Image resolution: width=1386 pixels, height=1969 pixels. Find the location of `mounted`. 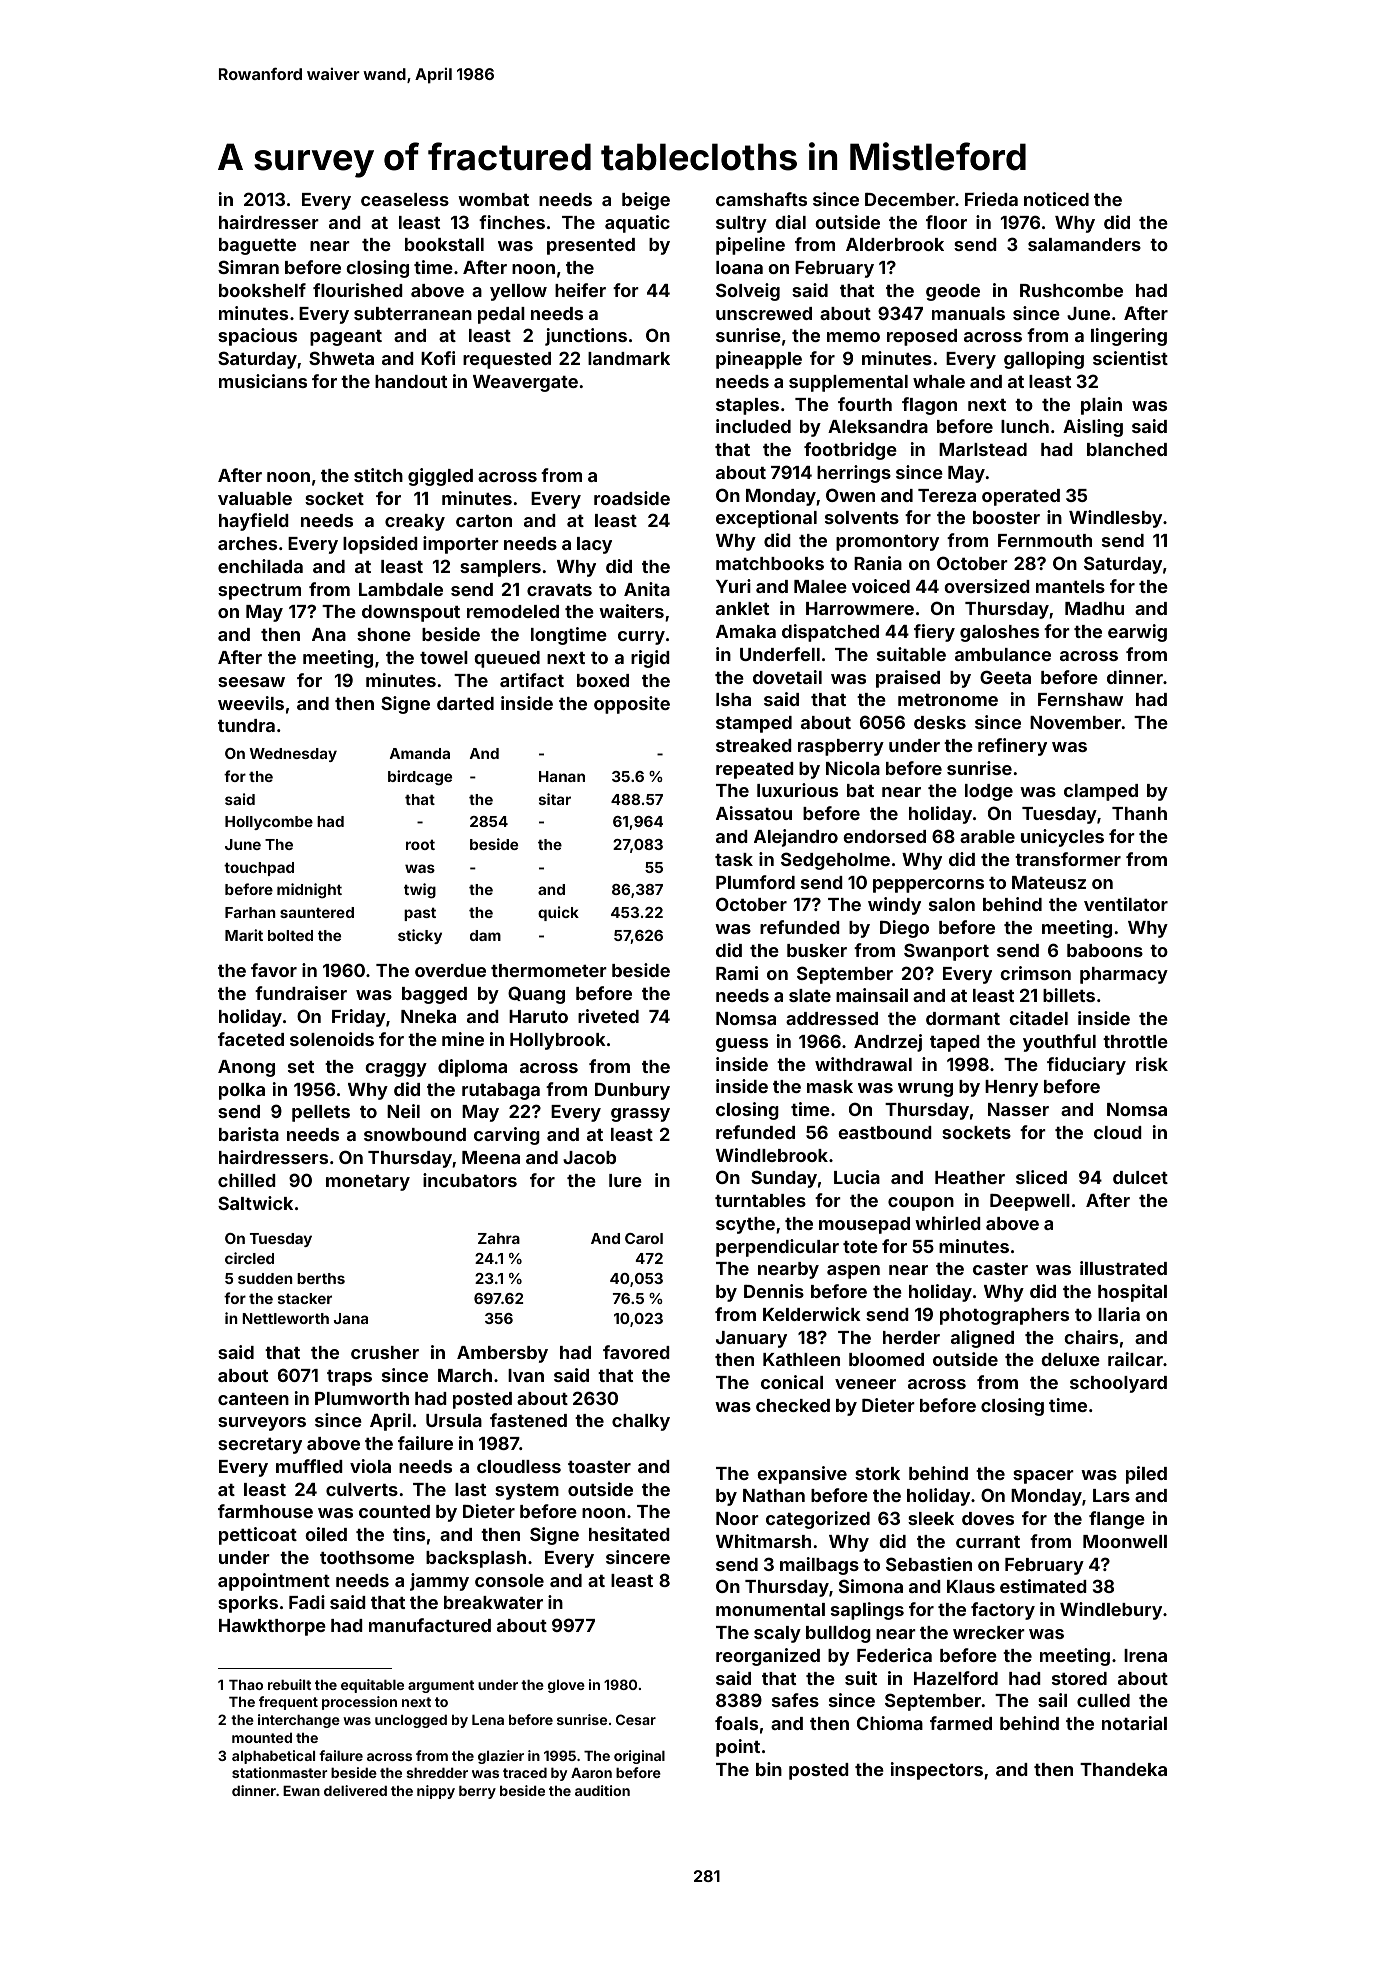

mounted is located at coordinates (262, 1737).
